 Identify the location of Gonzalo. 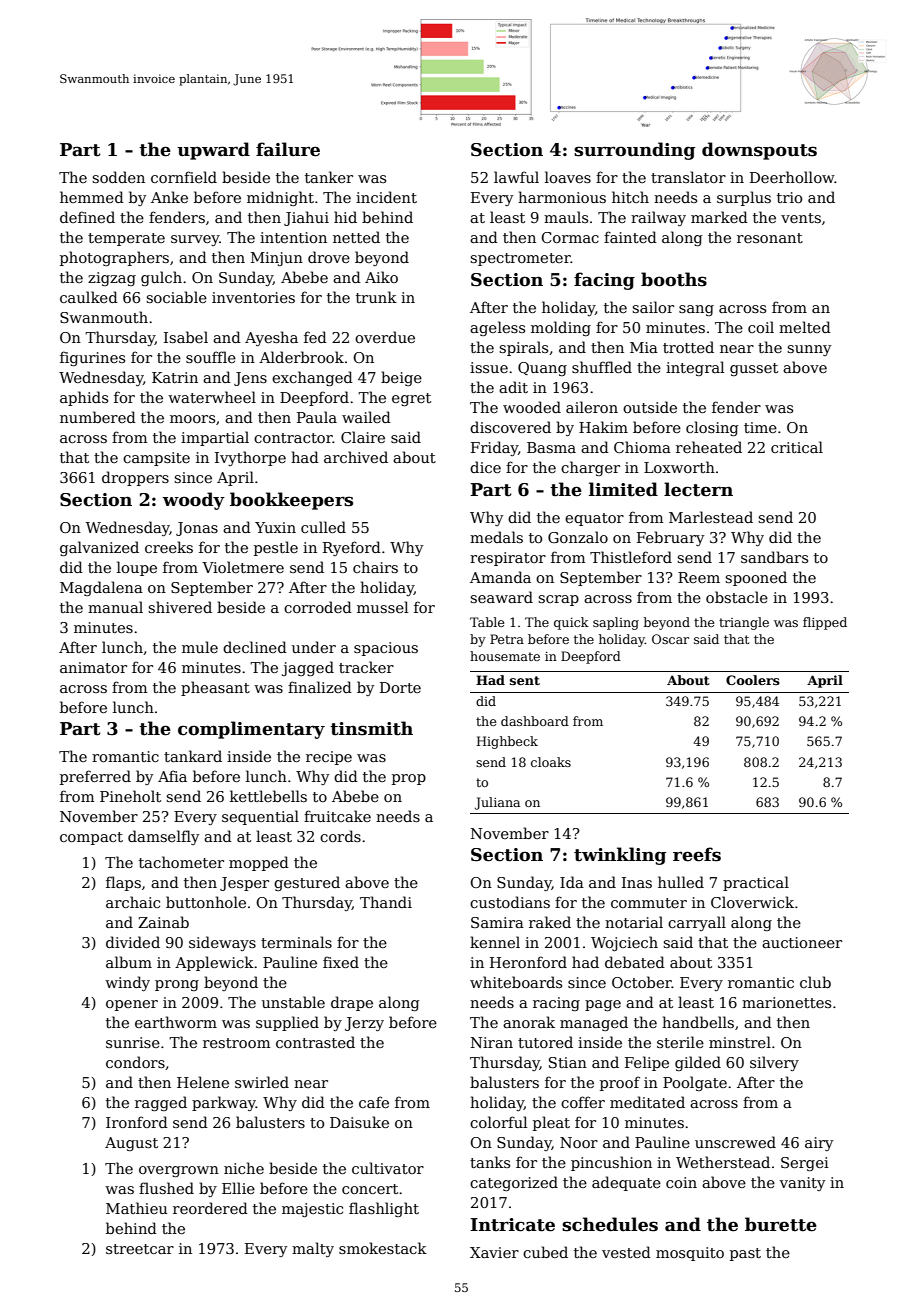
(578, 537).
